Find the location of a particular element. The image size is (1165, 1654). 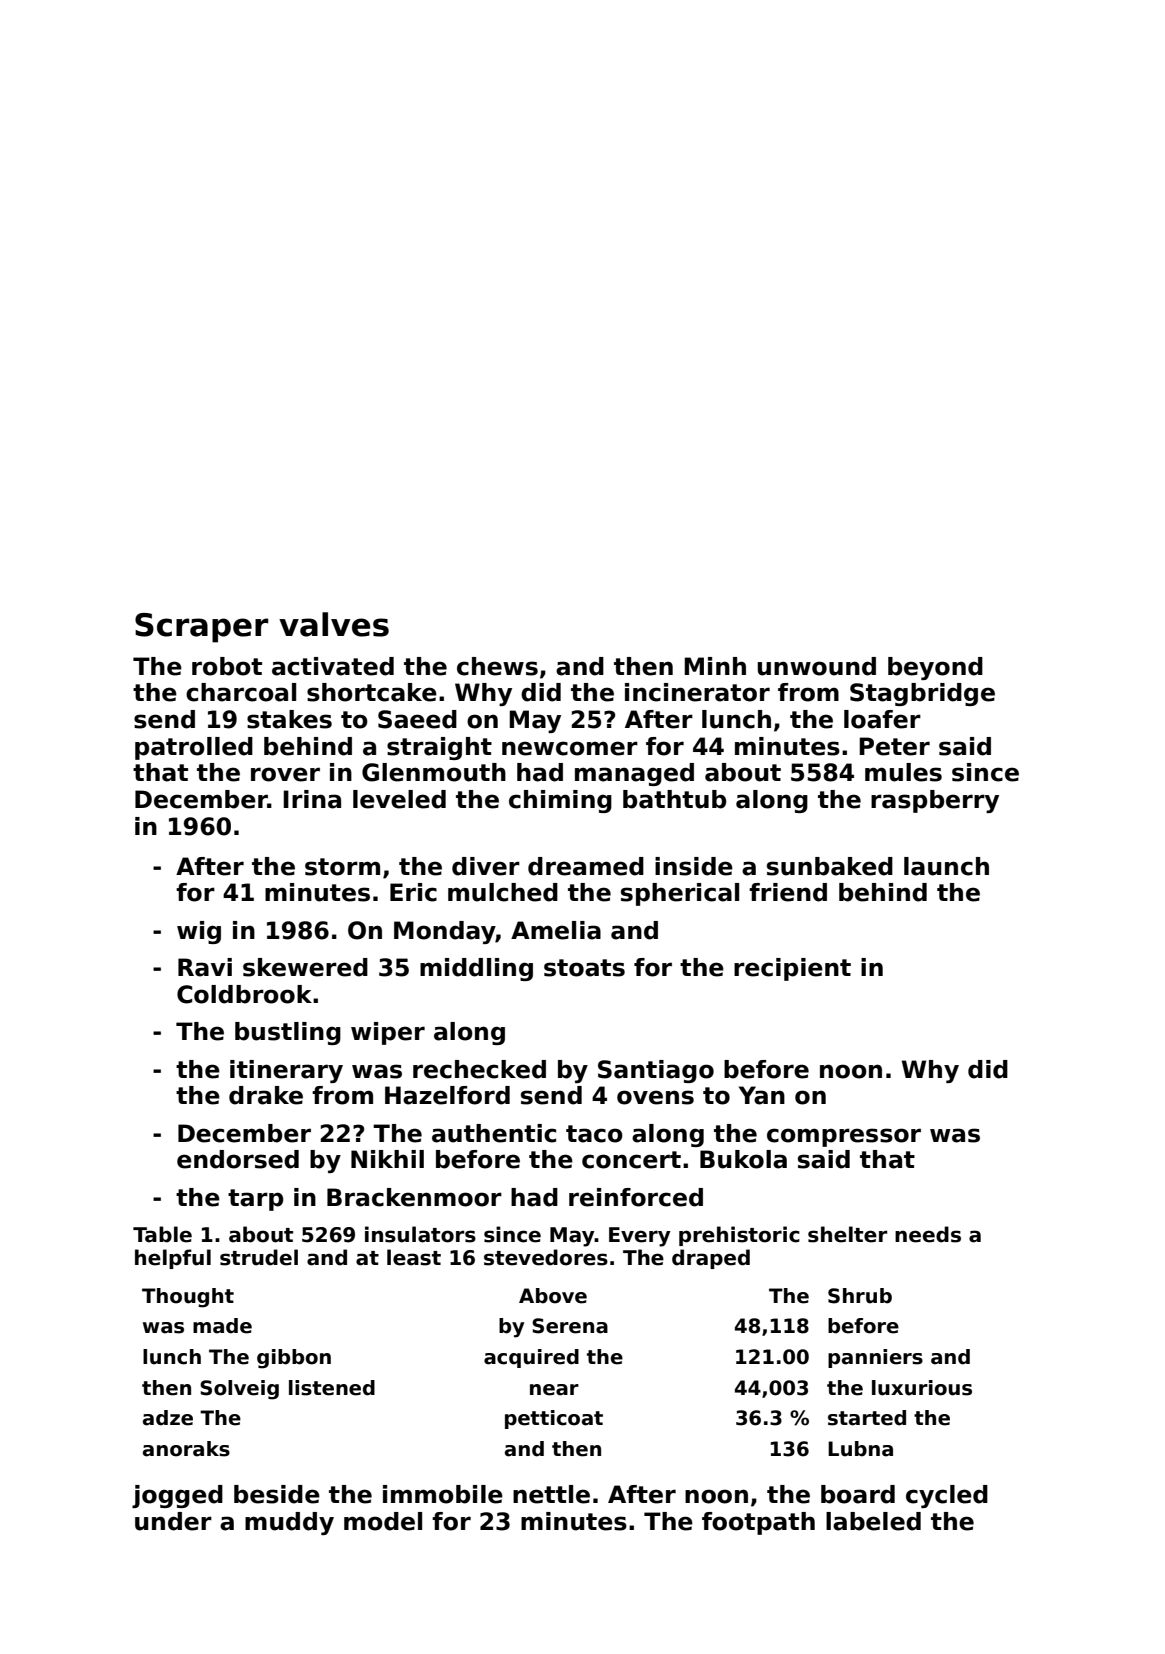

wig is located at coordinates (199, 932).
